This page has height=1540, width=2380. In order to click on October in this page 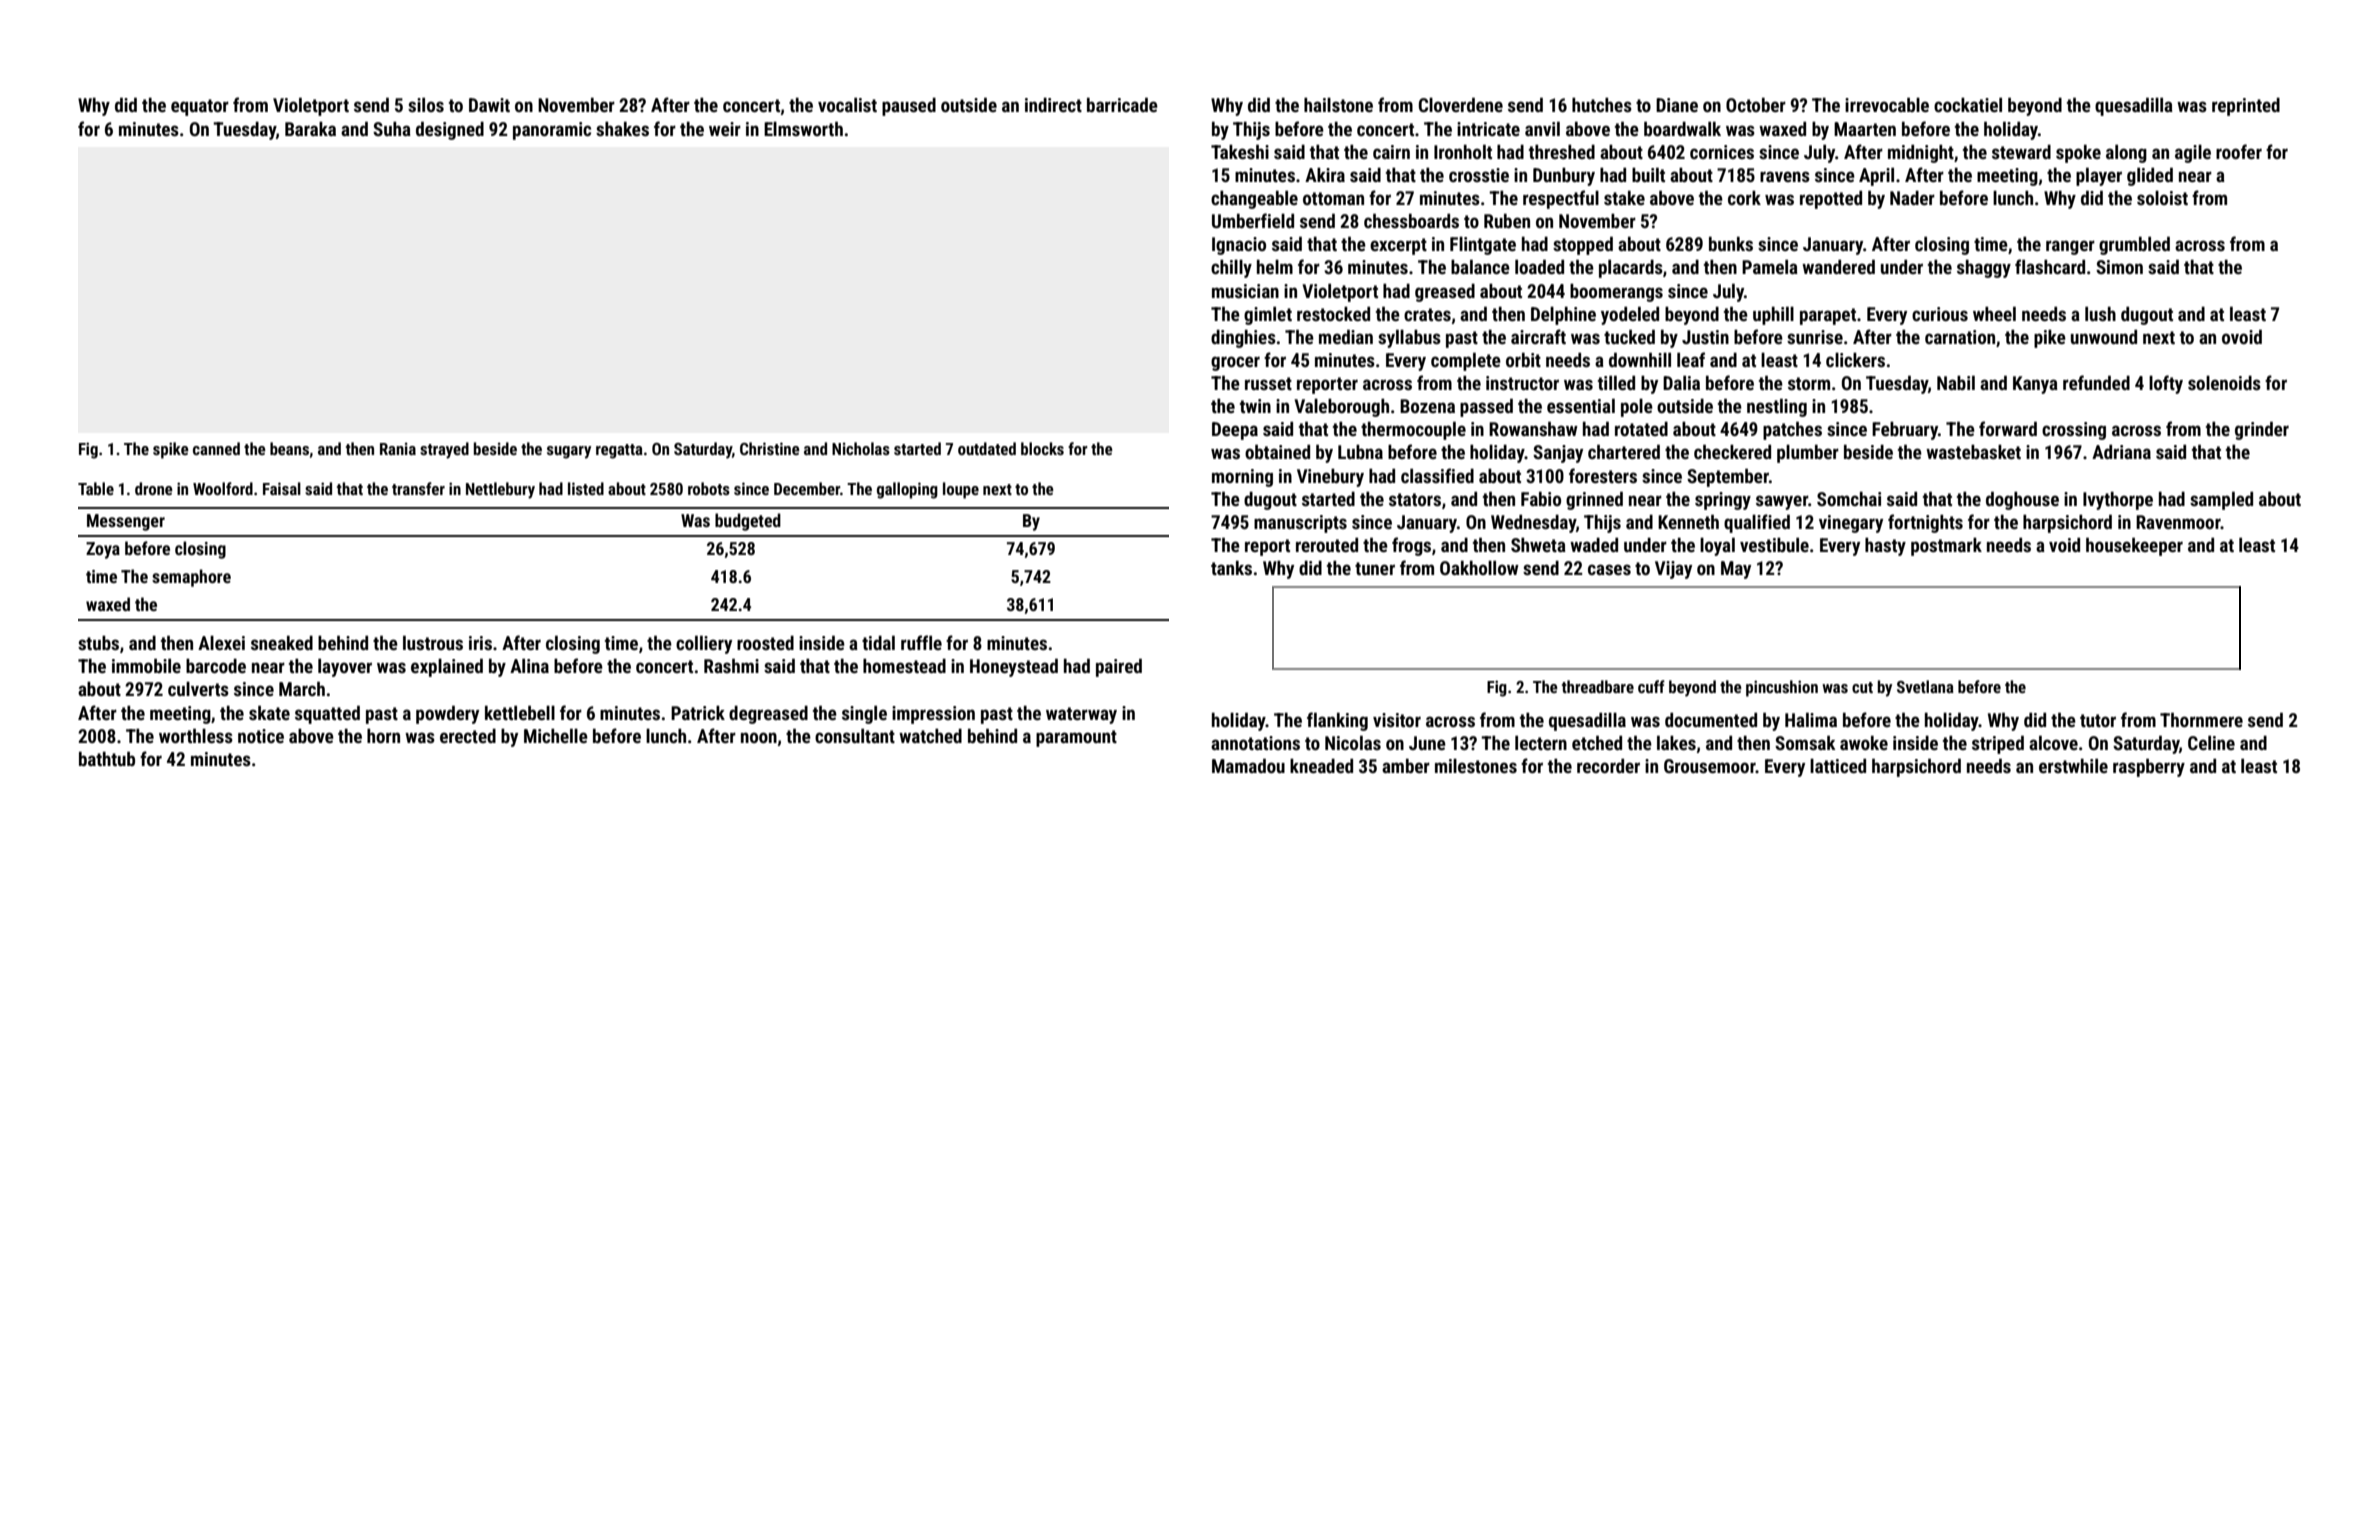, I will do `click(1756, 105)`.
